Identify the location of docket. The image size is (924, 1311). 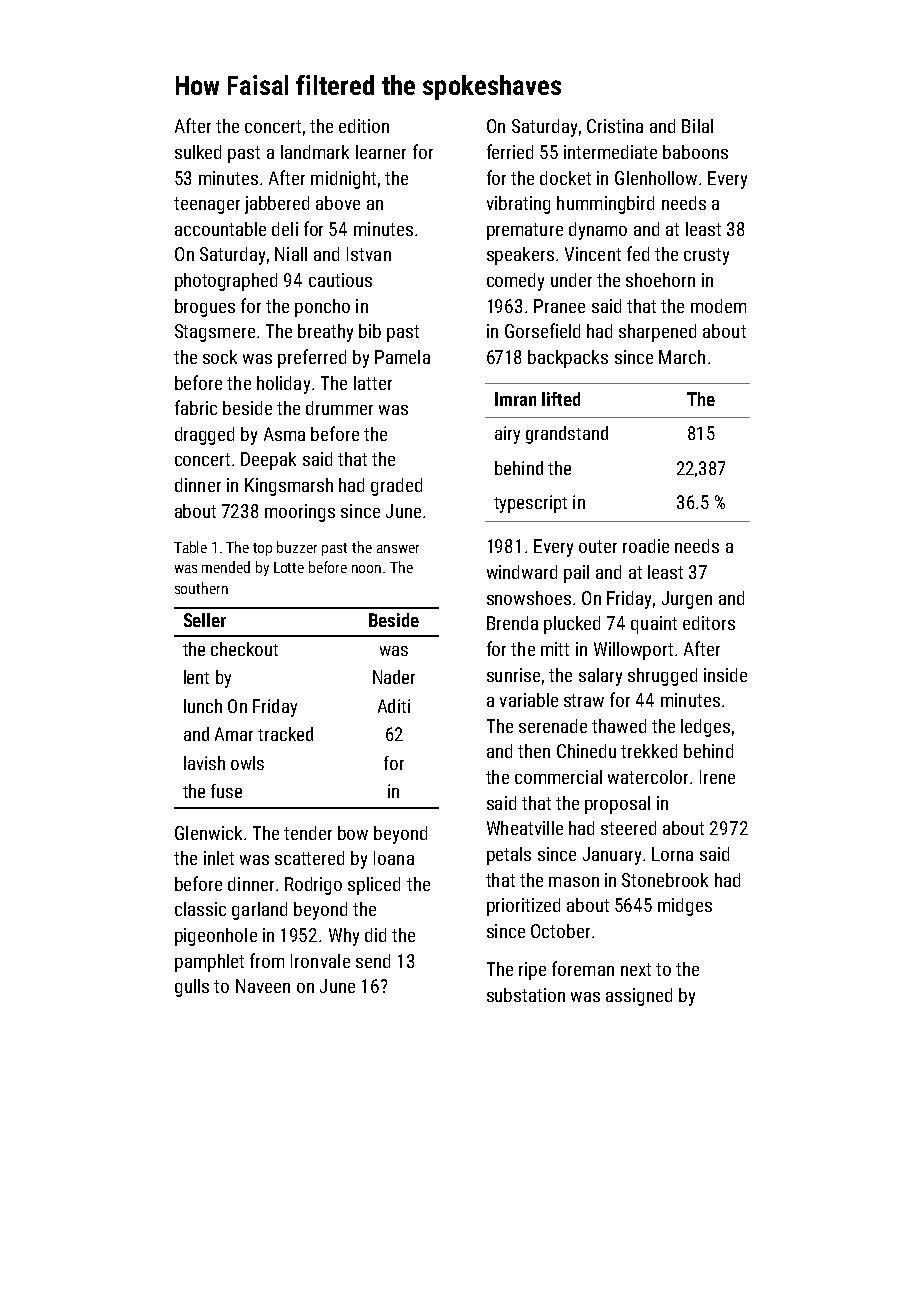
(565, 178).
